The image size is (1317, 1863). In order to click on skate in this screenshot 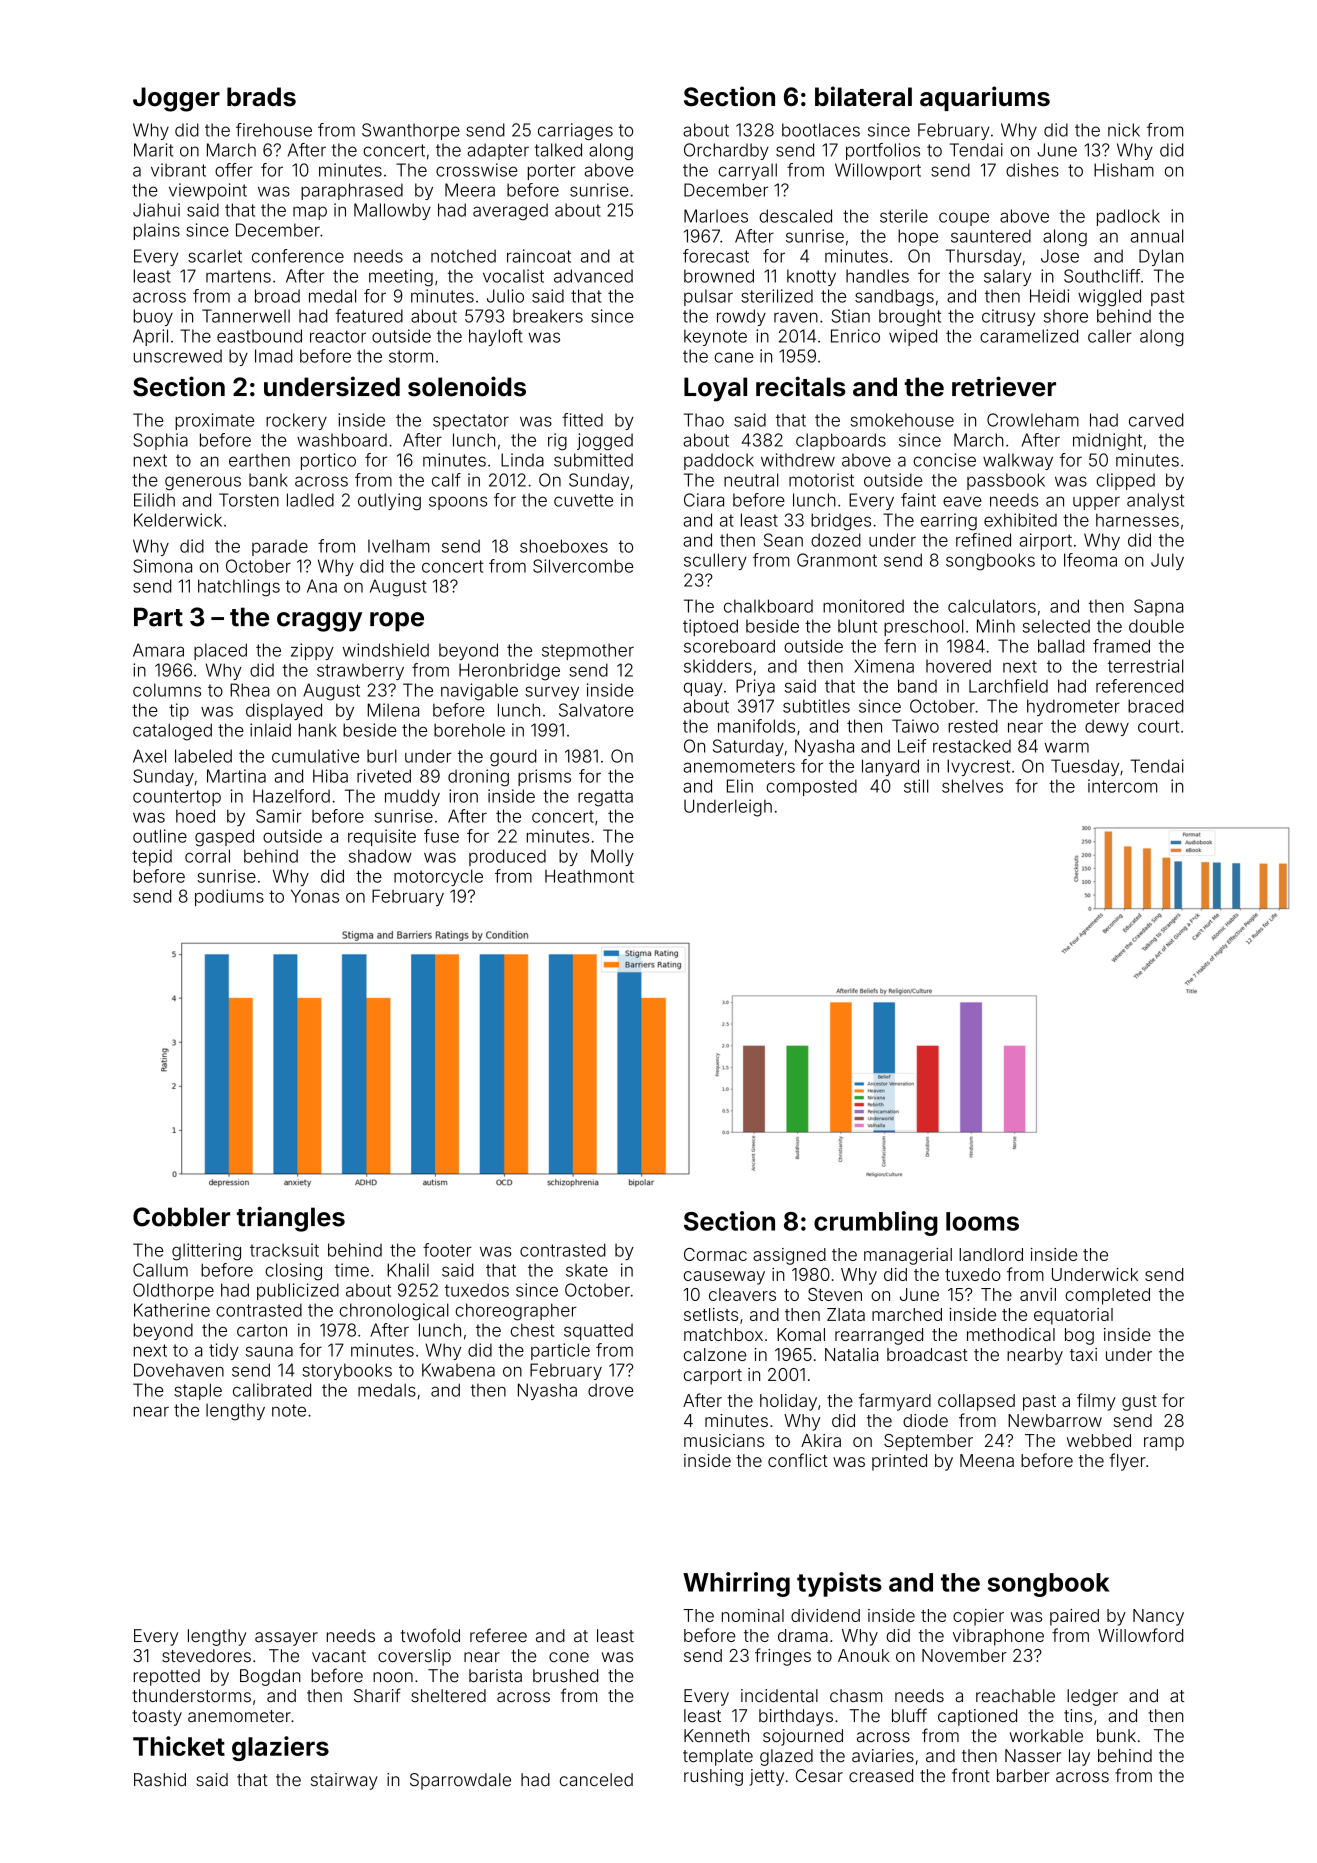, I will do `click(587, 1270)`.
